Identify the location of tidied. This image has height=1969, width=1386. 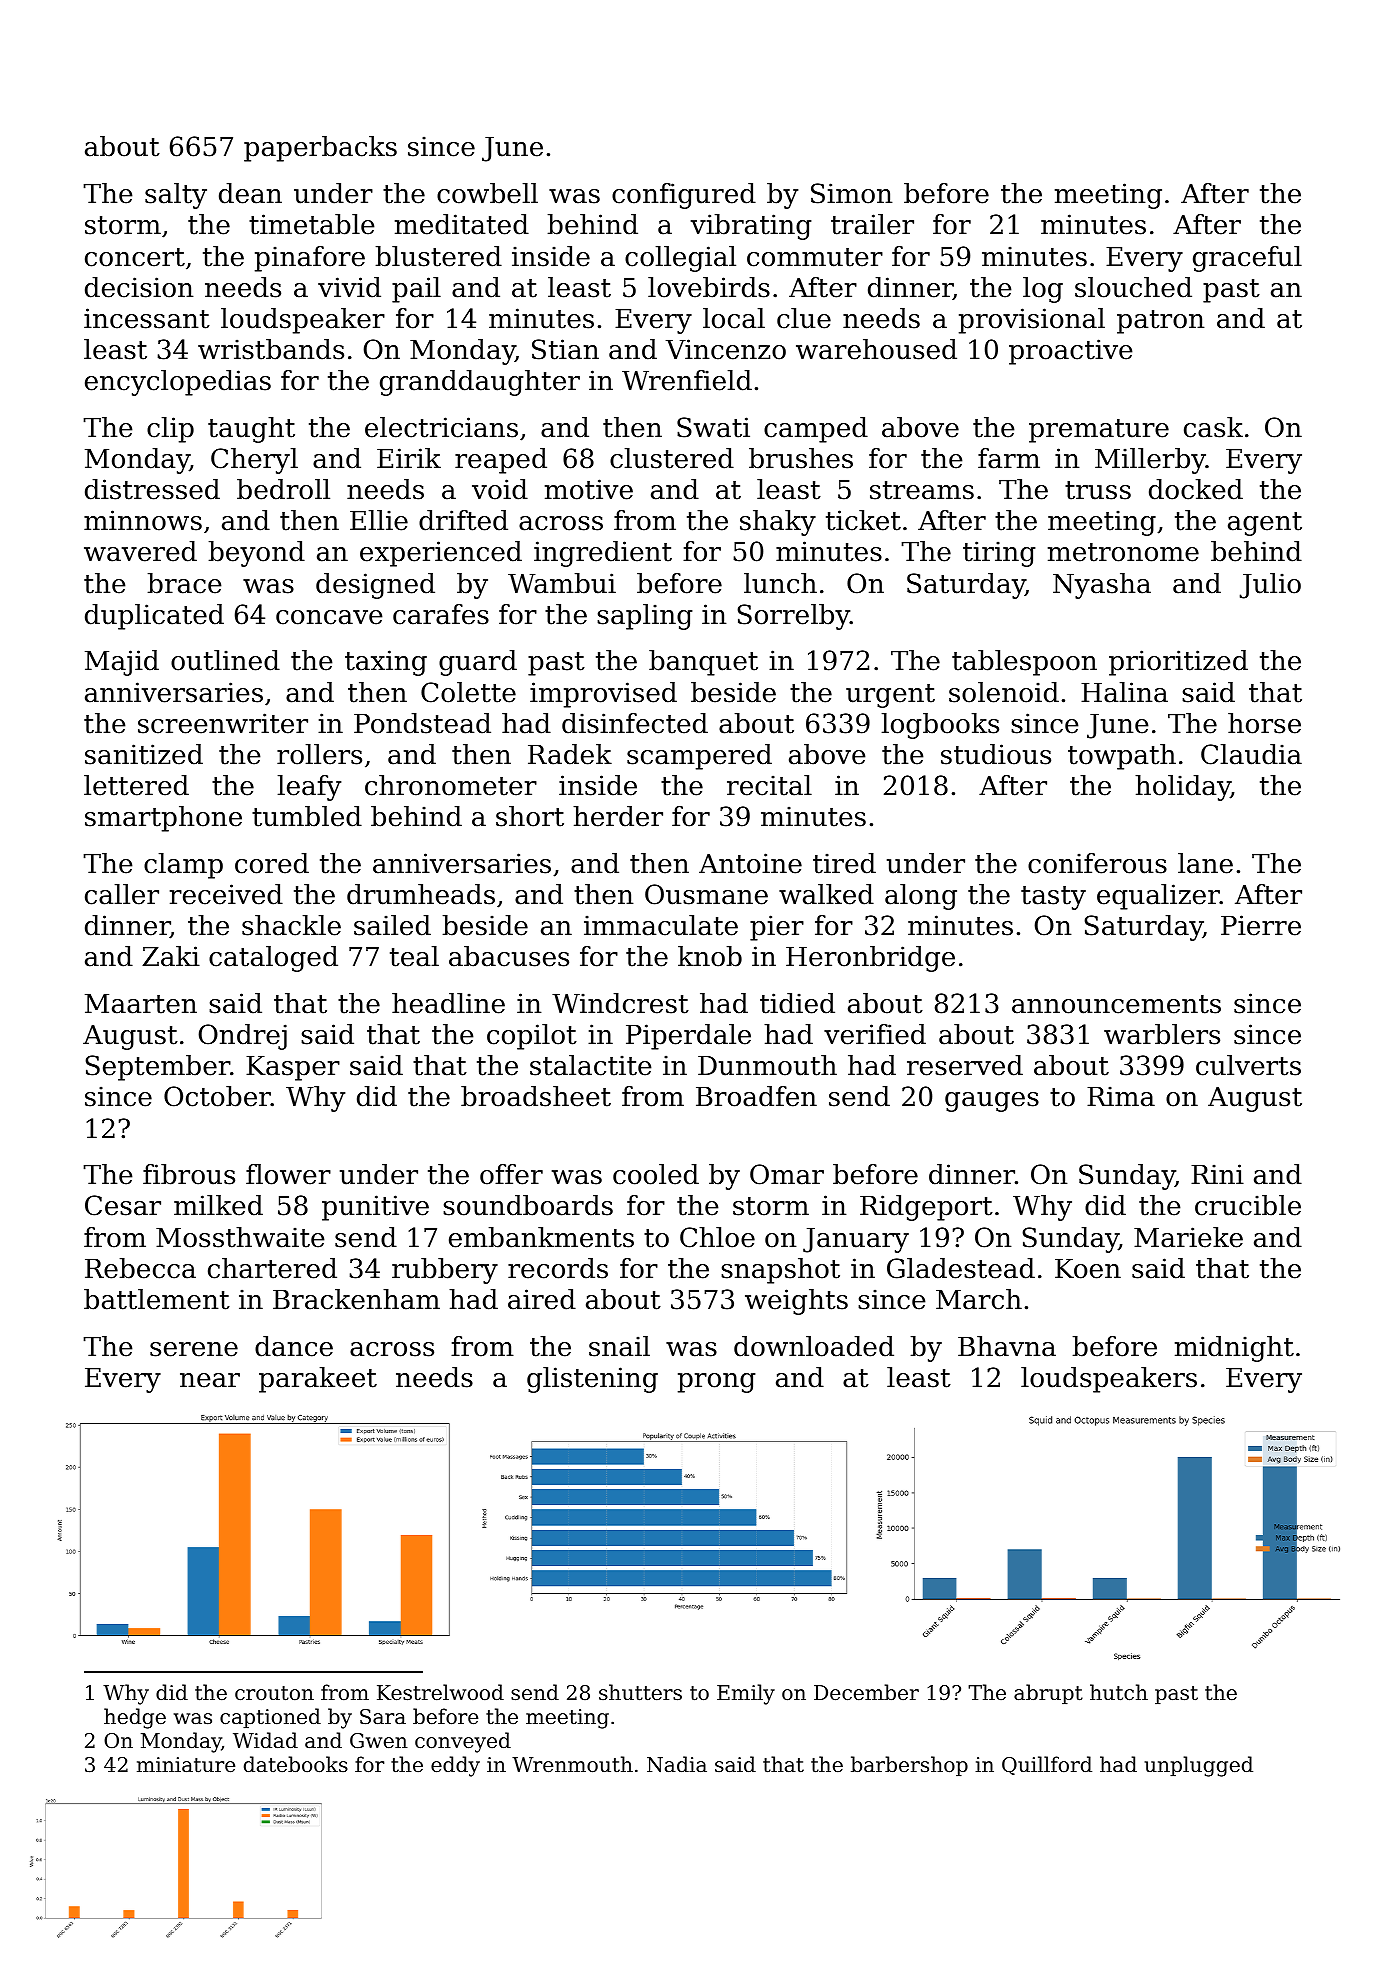
(797, 1003).
